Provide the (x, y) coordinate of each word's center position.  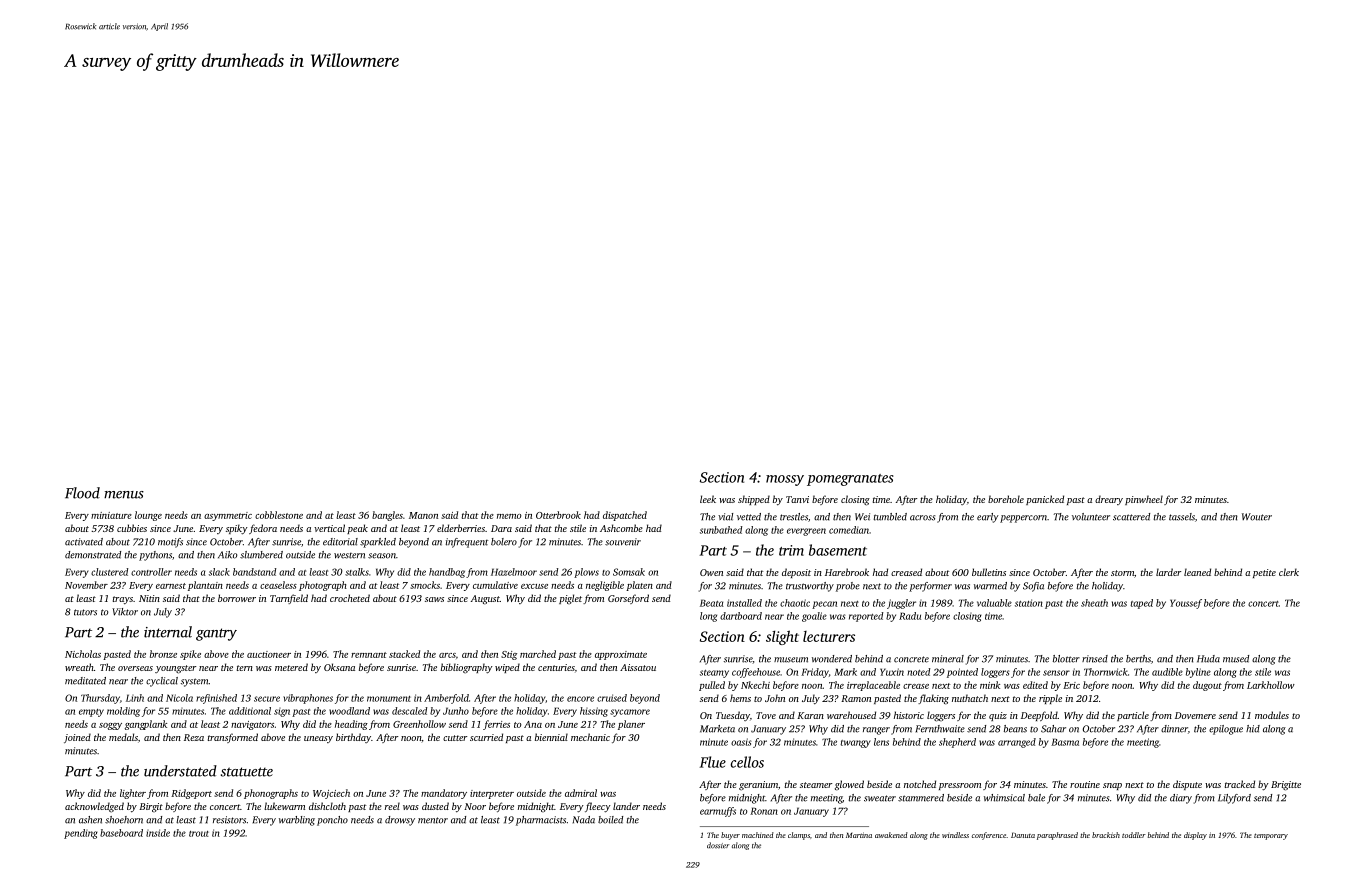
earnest (171, 586)
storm (1122, 573)
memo (509, 516)
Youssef (1186, 604)
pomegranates (850, 480)
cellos (747, 762)
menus (124, 495)
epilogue (1226, 730)
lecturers (829, 636)
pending (81, 834)
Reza (194, 737)
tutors (85, 612)
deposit (796, 573)
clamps (799, 836)
